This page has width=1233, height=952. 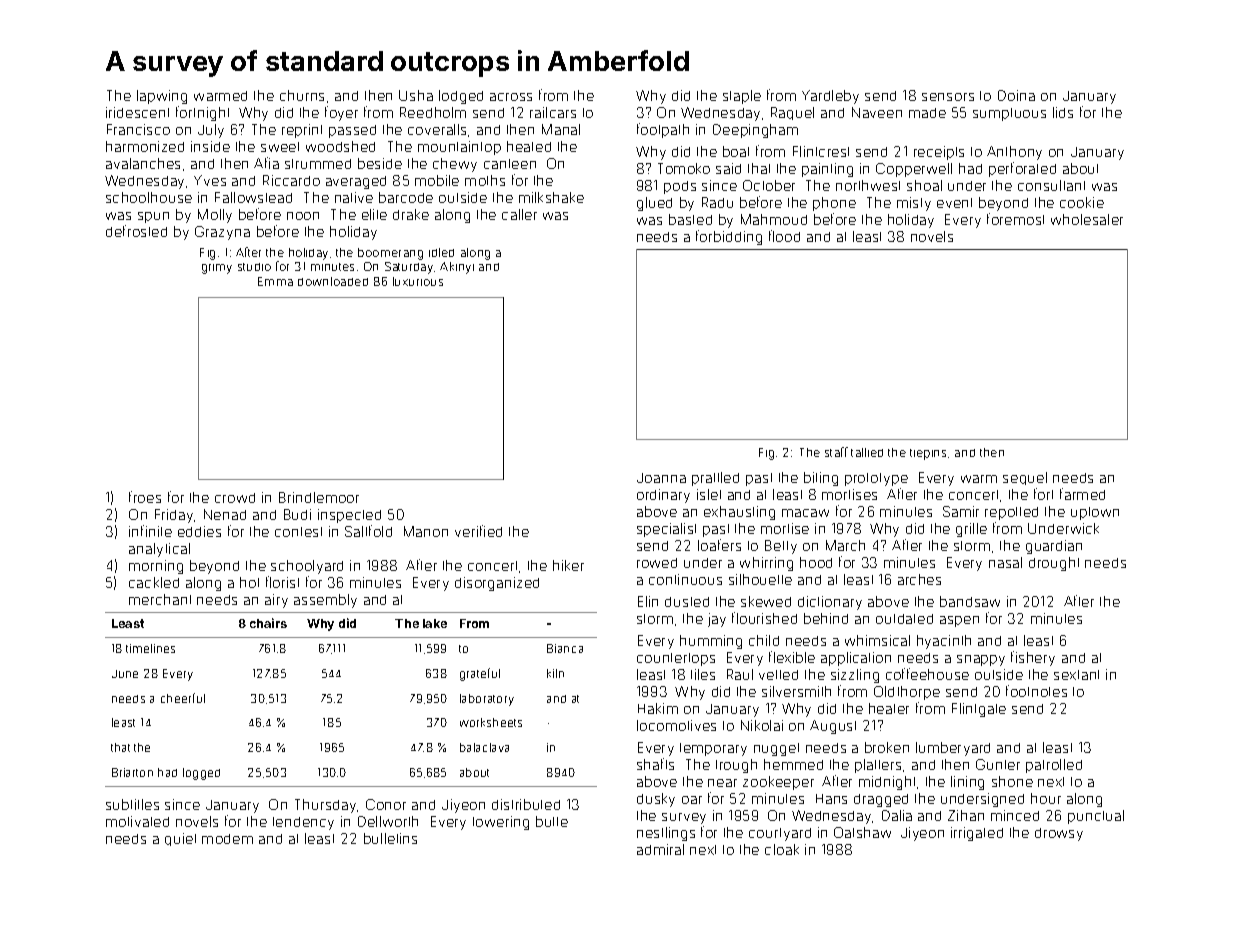 What do you see at coordinates (1015, 219) in the page?
I see `foremost` at bounding box center [1015, 219].
